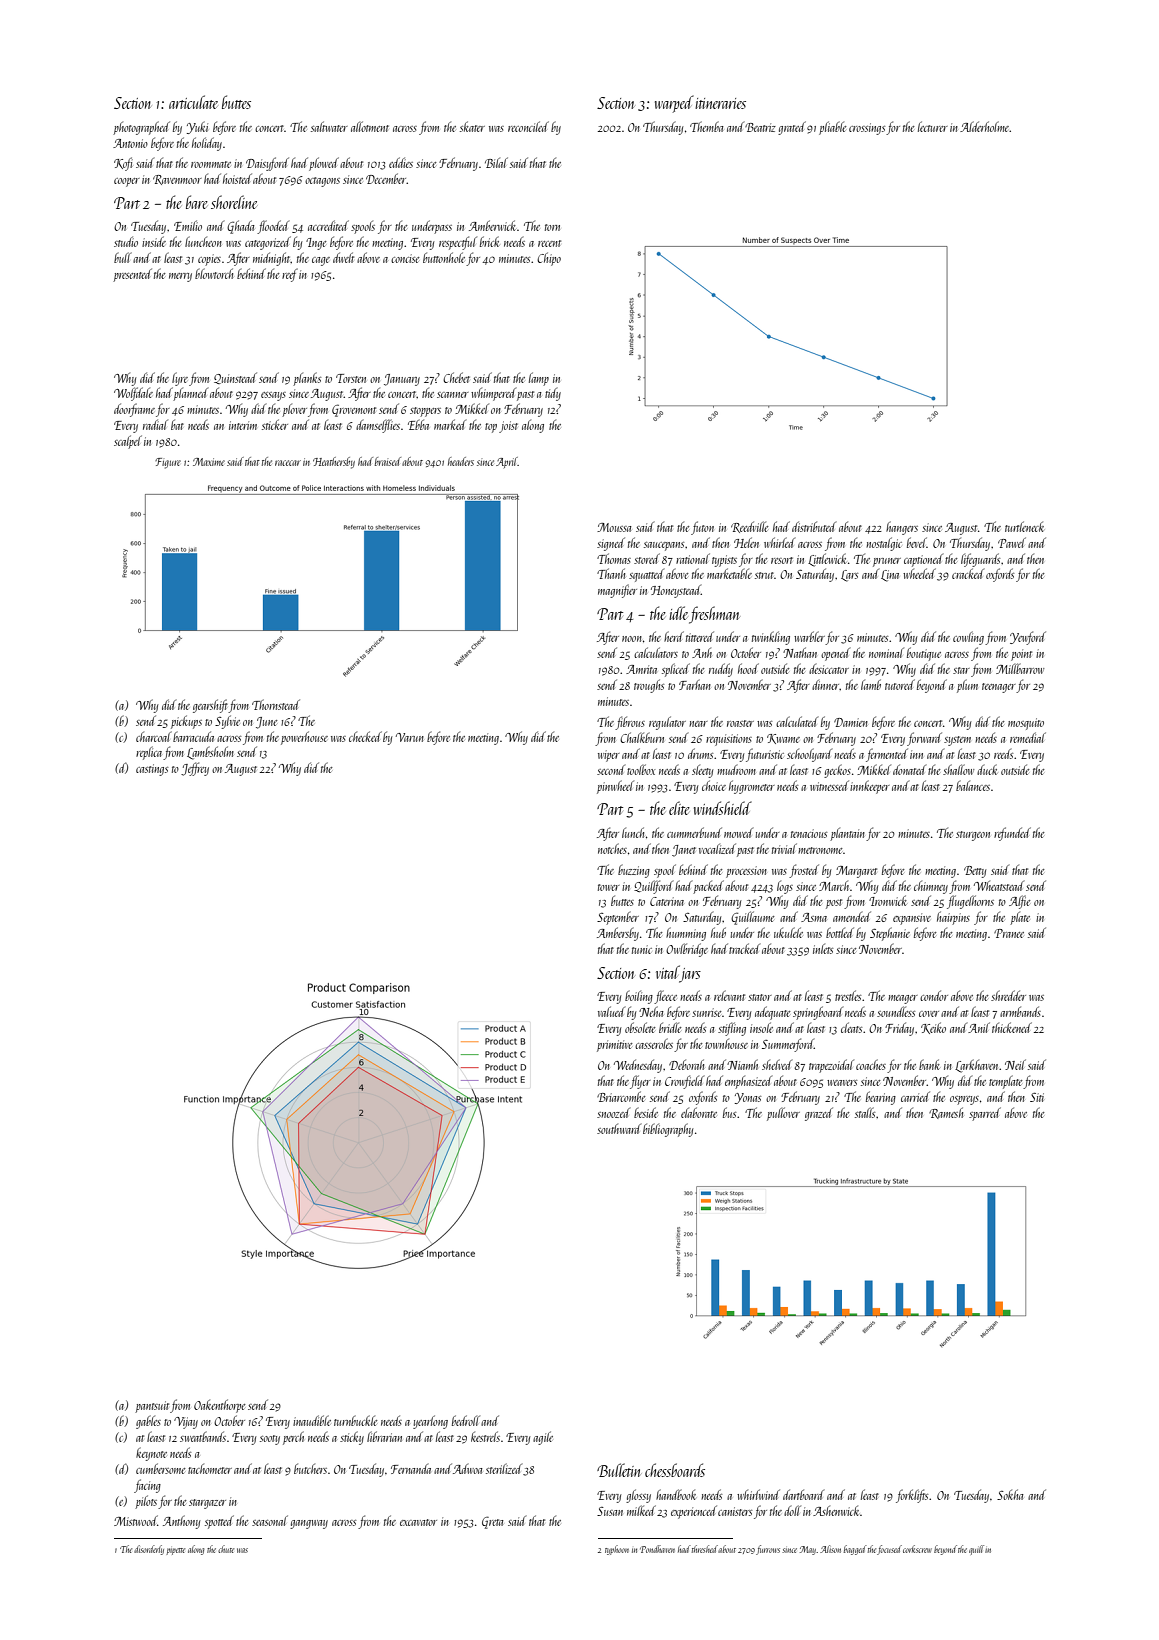 Image resolution: width=1159 pixels, height=1640 pixels. What do you see at coordinates (985, 126) in the document?
I see `Alderholme` at bounding box center [985, 126].
